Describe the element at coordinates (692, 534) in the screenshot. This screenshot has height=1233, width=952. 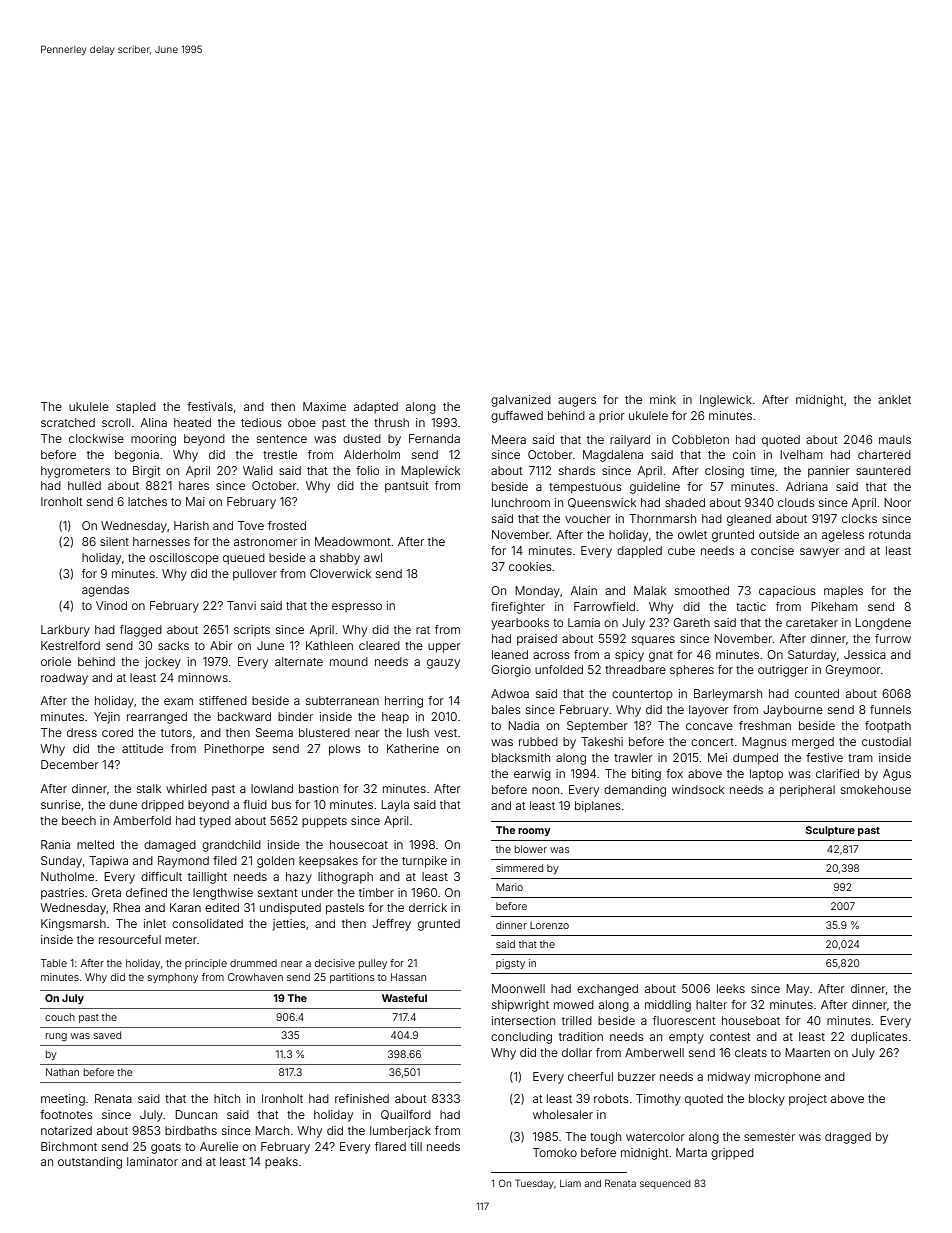
I see `owlet` at that location.
